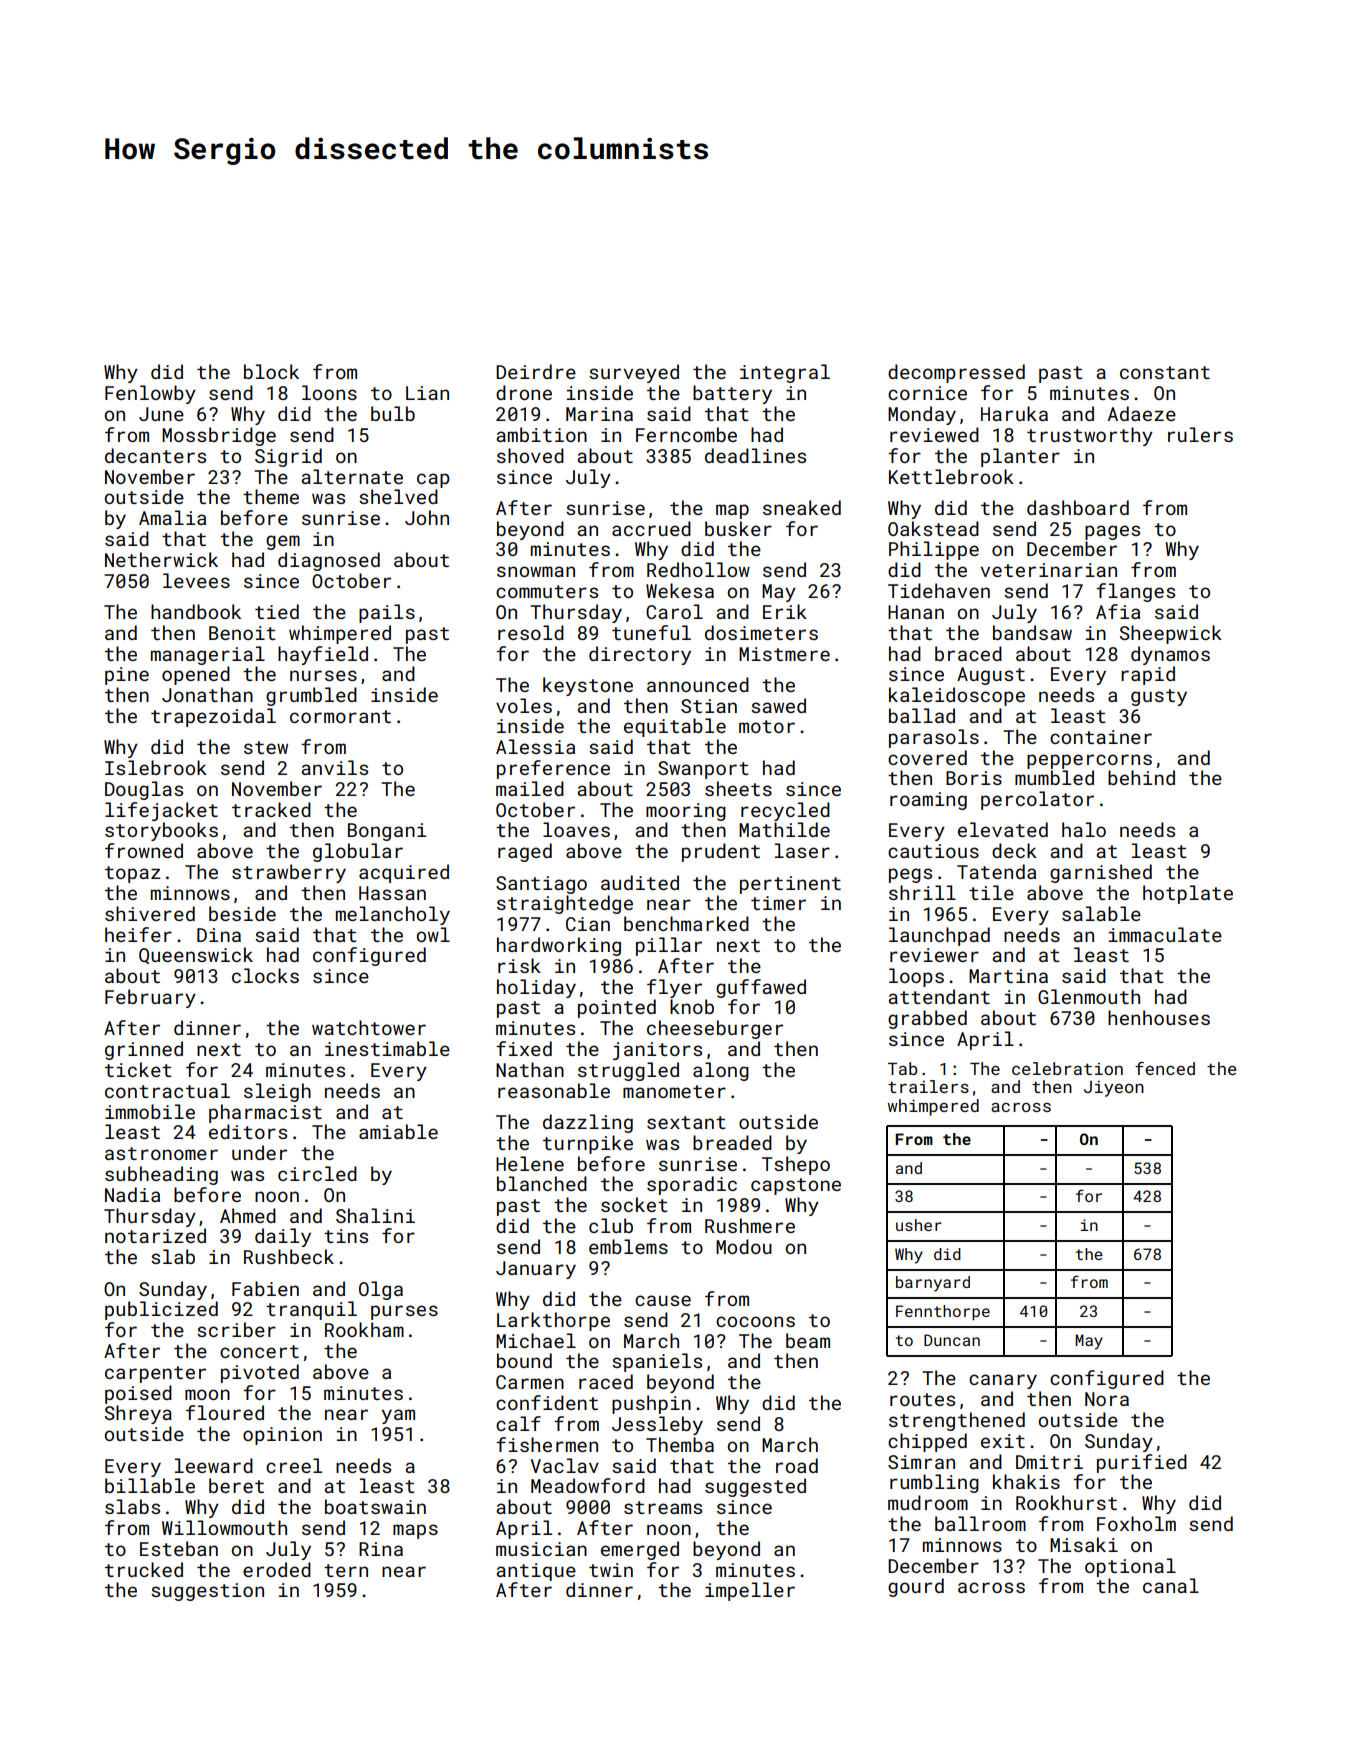  What do you see at coordinates (698, 569) in the screenshot?
I see `Redhollow` at bounding box center [698, 569].
